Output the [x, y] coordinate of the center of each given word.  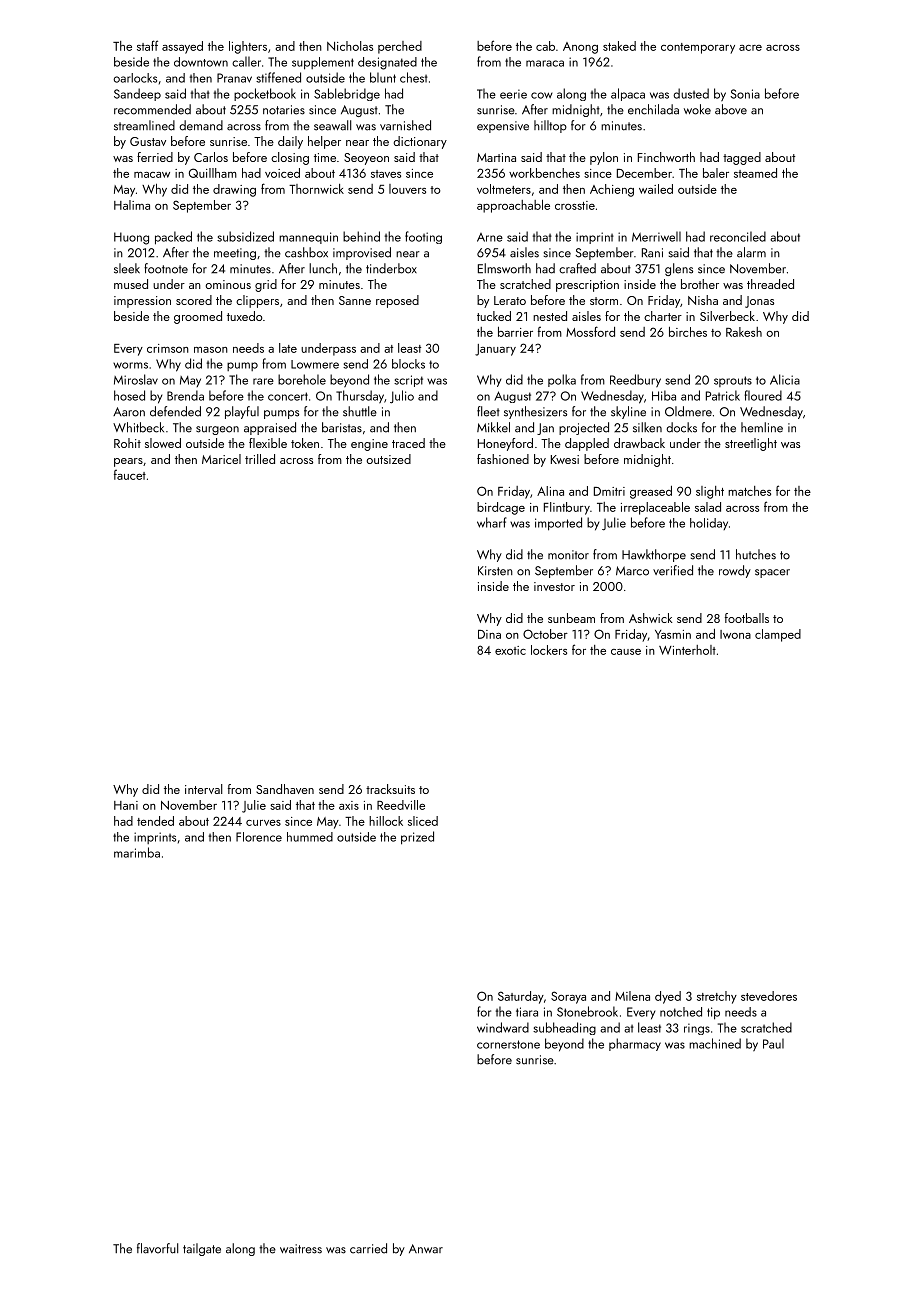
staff [147, 45]
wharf [492, 522]
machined [715, 1043]
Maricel [221, 459]
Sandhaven [285, 789]
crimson [168, 348]
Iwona [735, 634]
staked [619, 46]
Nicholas [350, 46]
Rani [652, 253]
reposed [397, 301]
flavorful [157, 1248]
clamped [778, 635]
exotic [510, 650]
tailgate [202, 1249]
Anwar [426, 1249]
